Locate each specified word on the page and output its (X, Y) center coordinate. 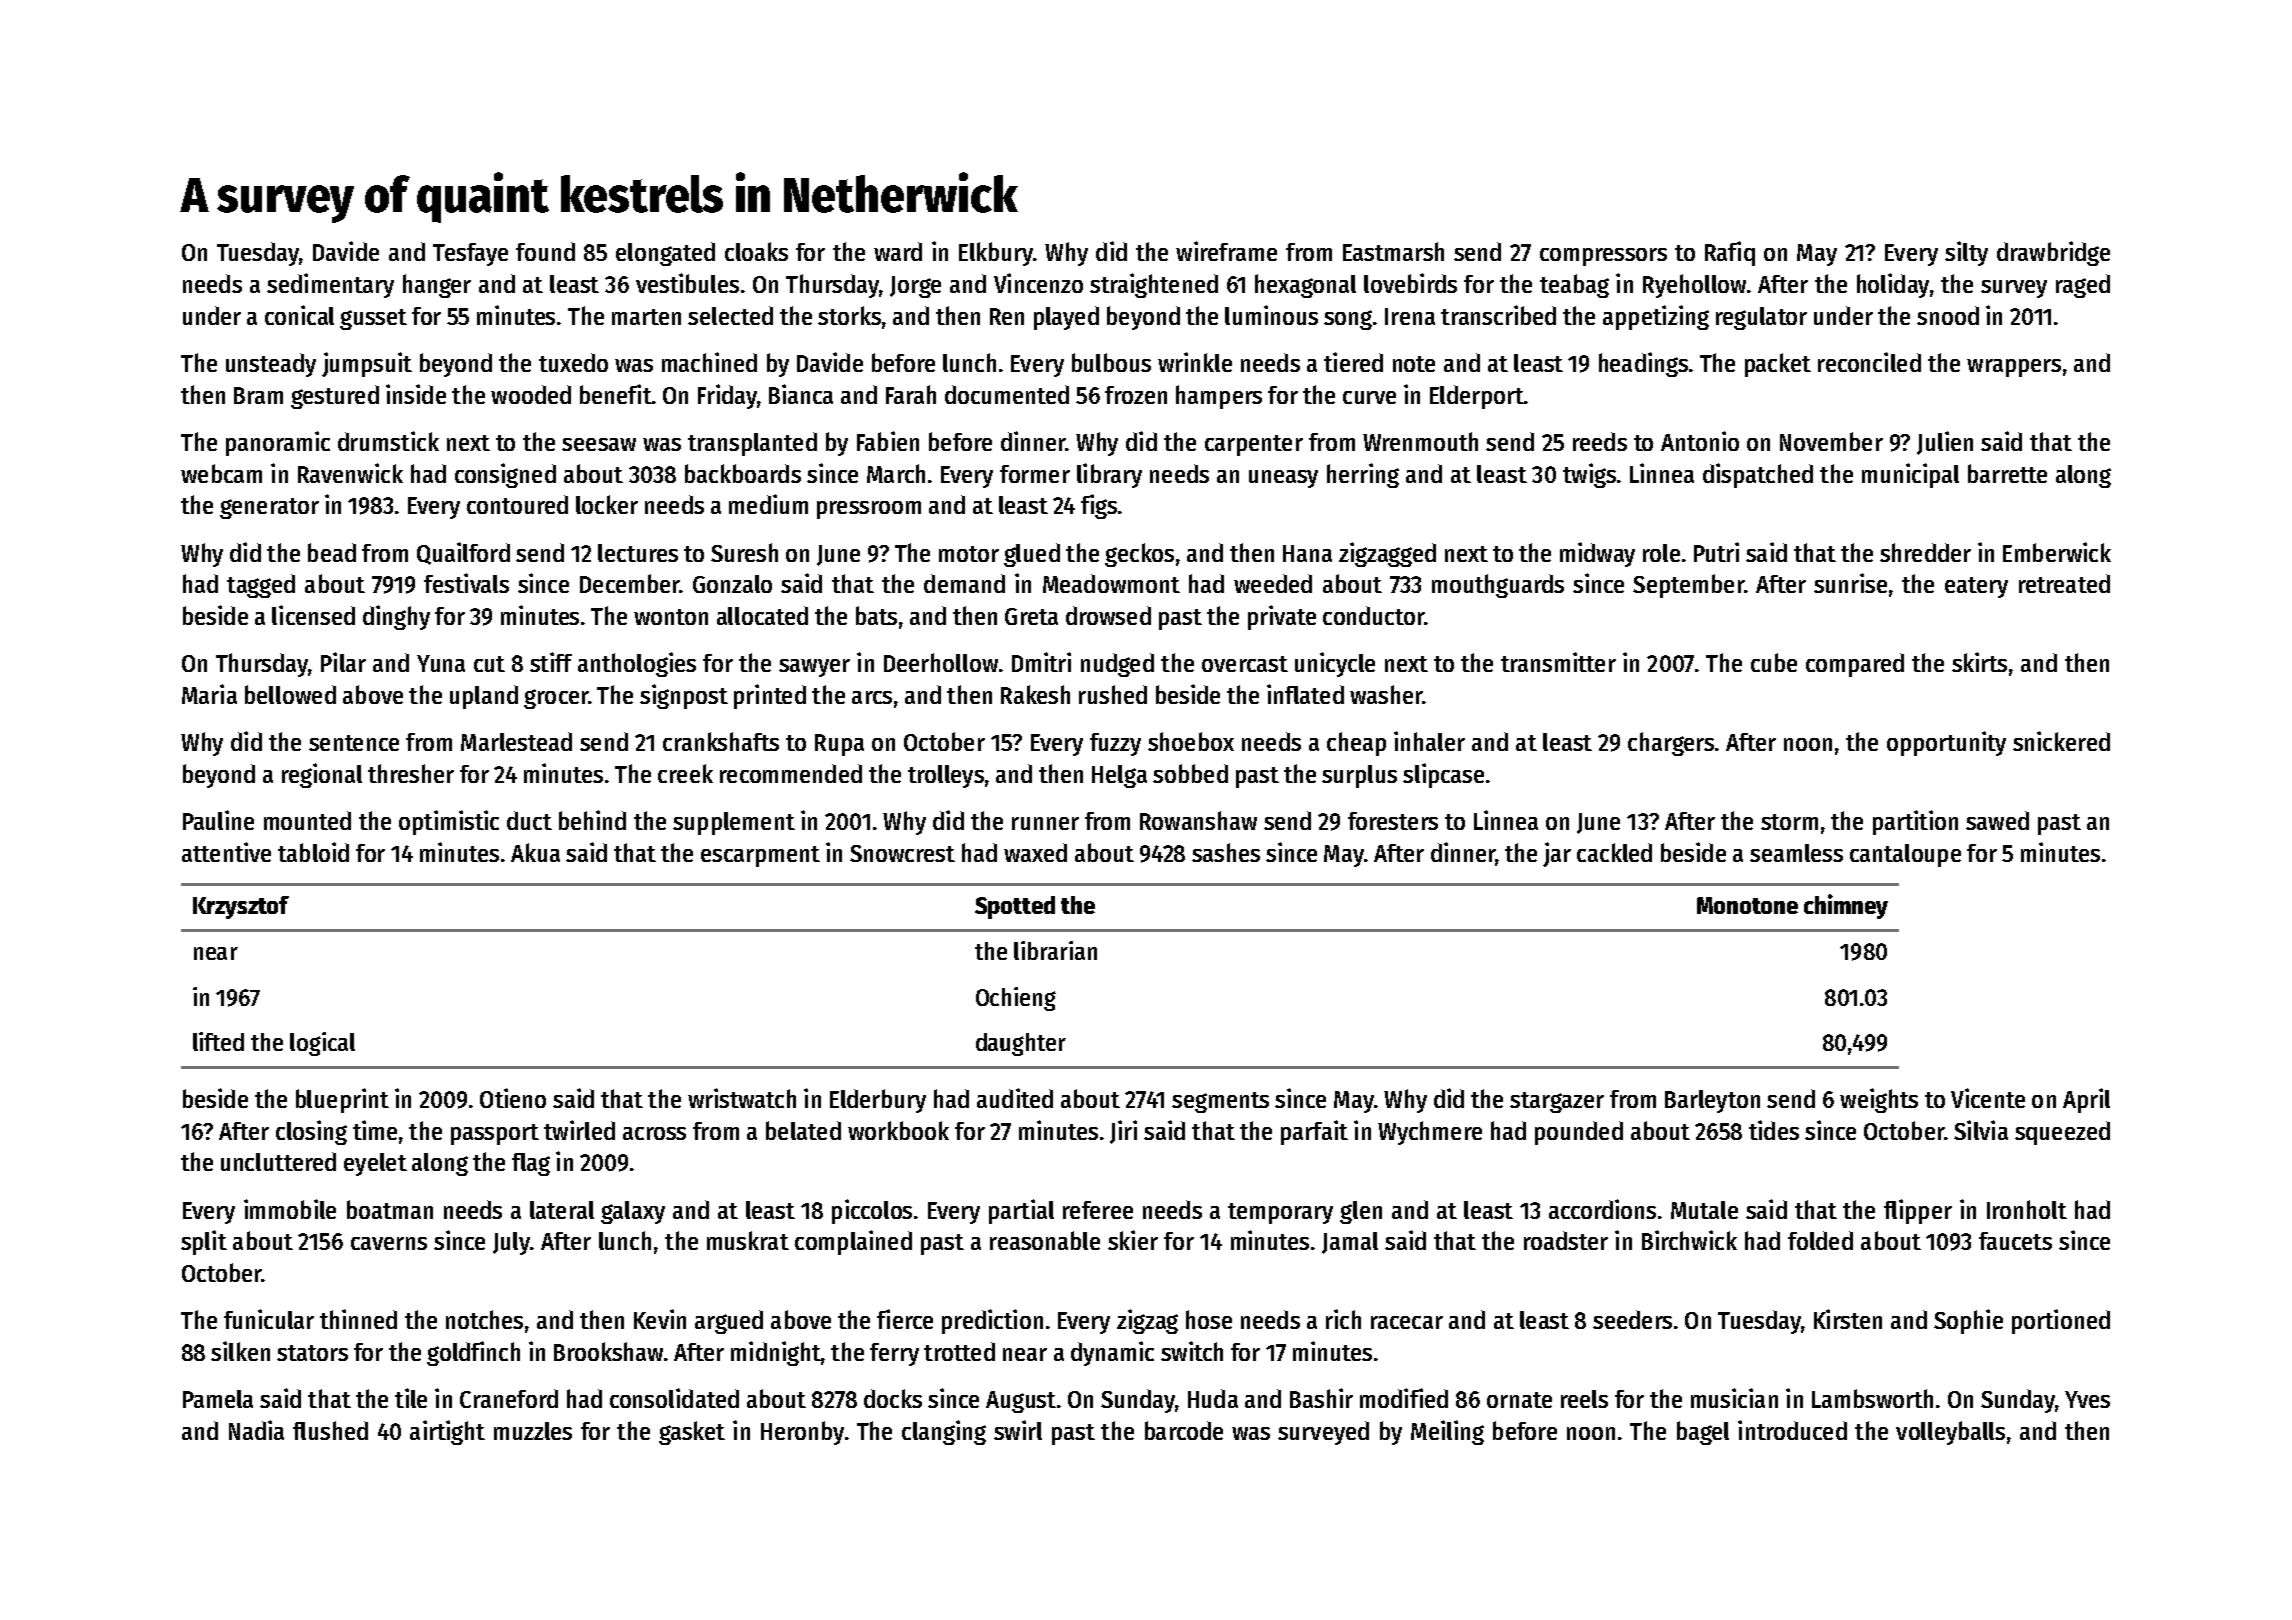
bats (876, 615)
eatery (1976, 587)
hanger (437, 286)
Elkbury (996, 254)
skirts (1979, 662)
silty (1966, 253)
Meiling (1447, 1432)
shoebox (1191, 741)
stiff (551, 662)
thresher (411, 773)
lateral (562, 1210)
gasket (692, 1433)
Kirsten (1848, 1319)
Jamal (1350, 1243)
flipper (1918, 1211)
